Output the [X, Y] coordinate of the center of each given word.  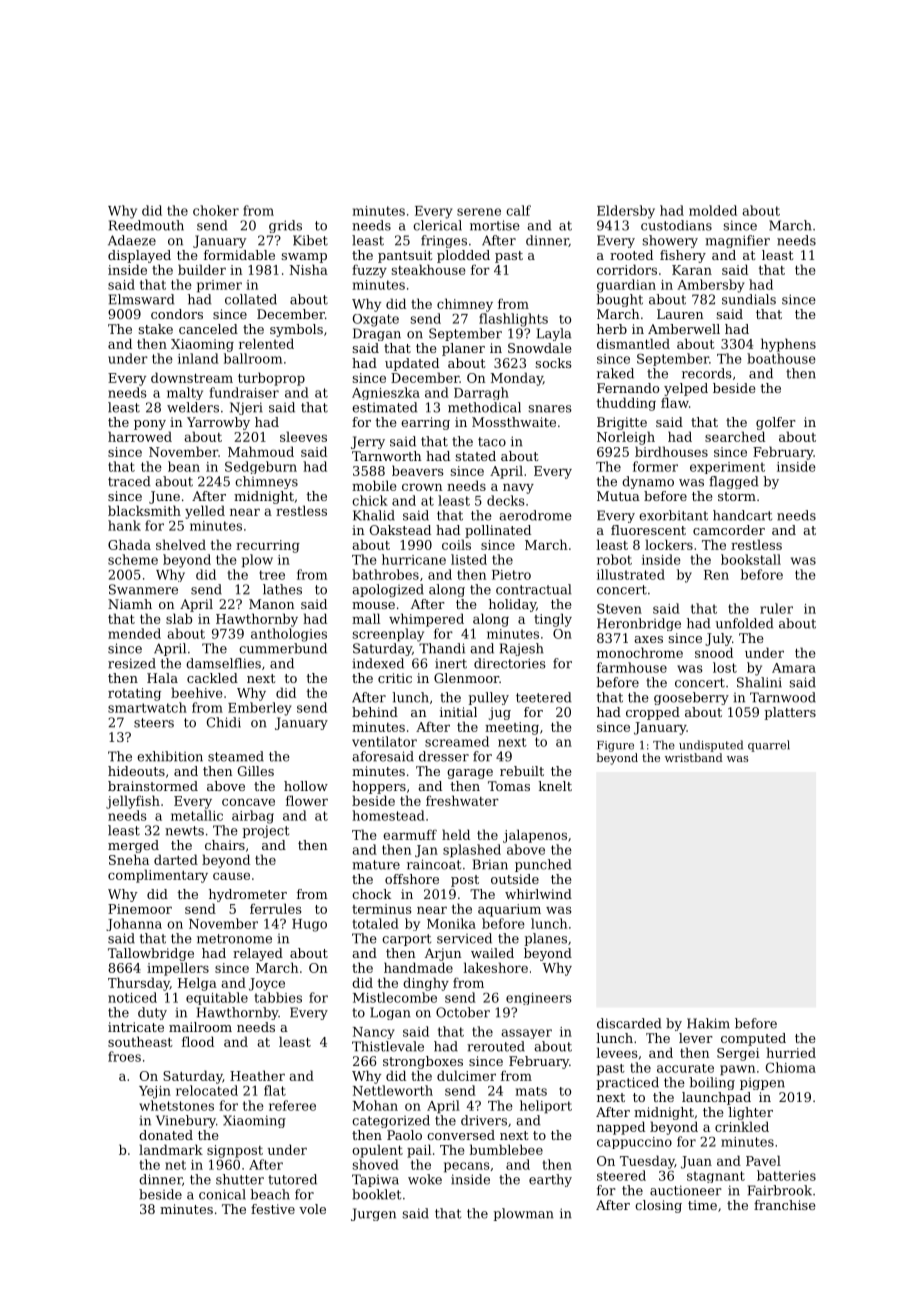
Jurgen [373, 1214]
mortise [495, 225]
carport [406, 940]
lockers [669, 544]
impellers [178, 969]
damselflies [223, 663]
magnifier [737, 241]
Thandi [442, 648]
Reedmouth [146, 225]
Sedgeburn [261, 467]
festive [273, 1209]
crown [422, 487]
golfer [776, 423]
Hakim [708, 1023]
